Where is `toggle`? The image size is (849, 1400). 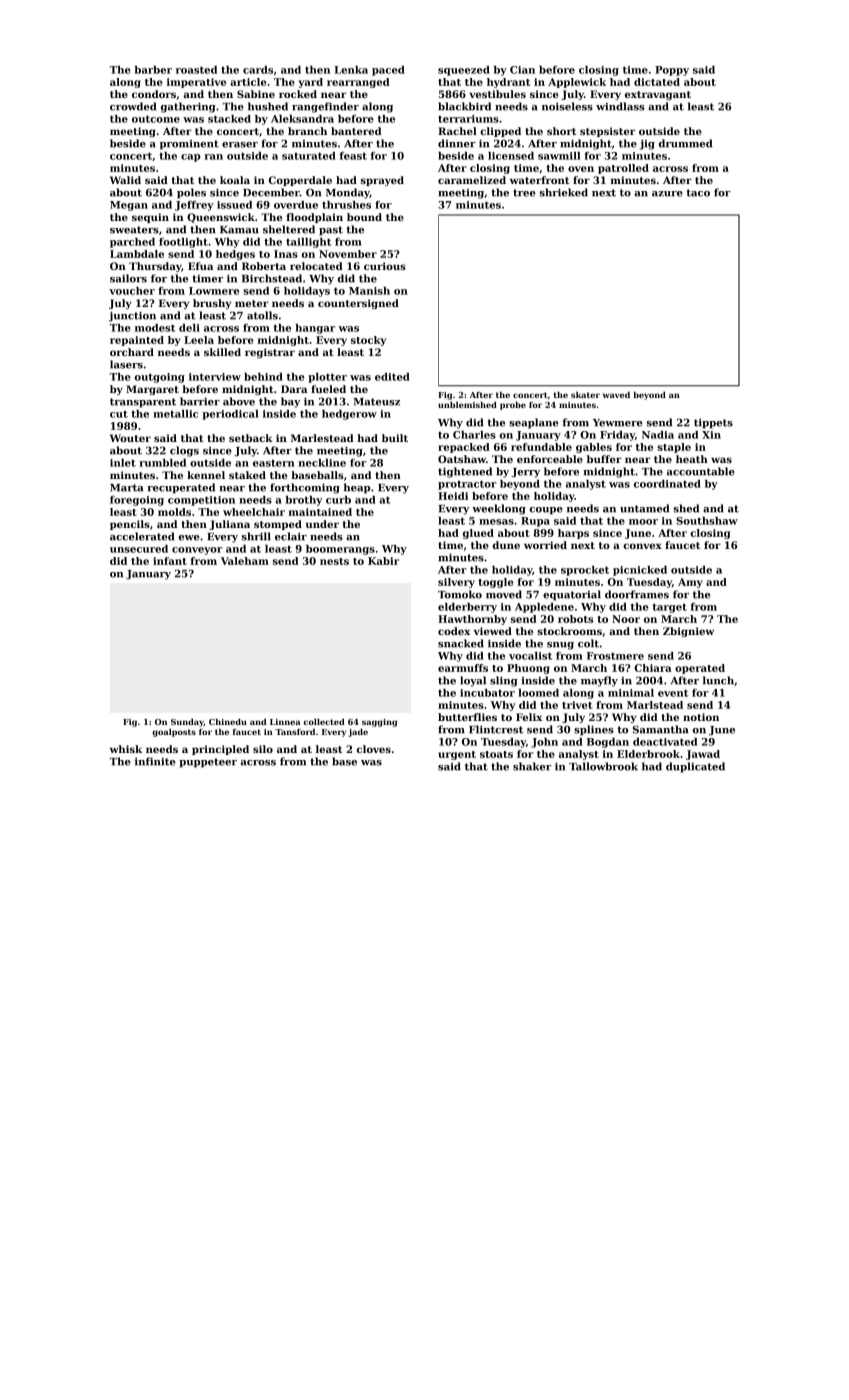
toggle is located at coordinates (496, 583).
